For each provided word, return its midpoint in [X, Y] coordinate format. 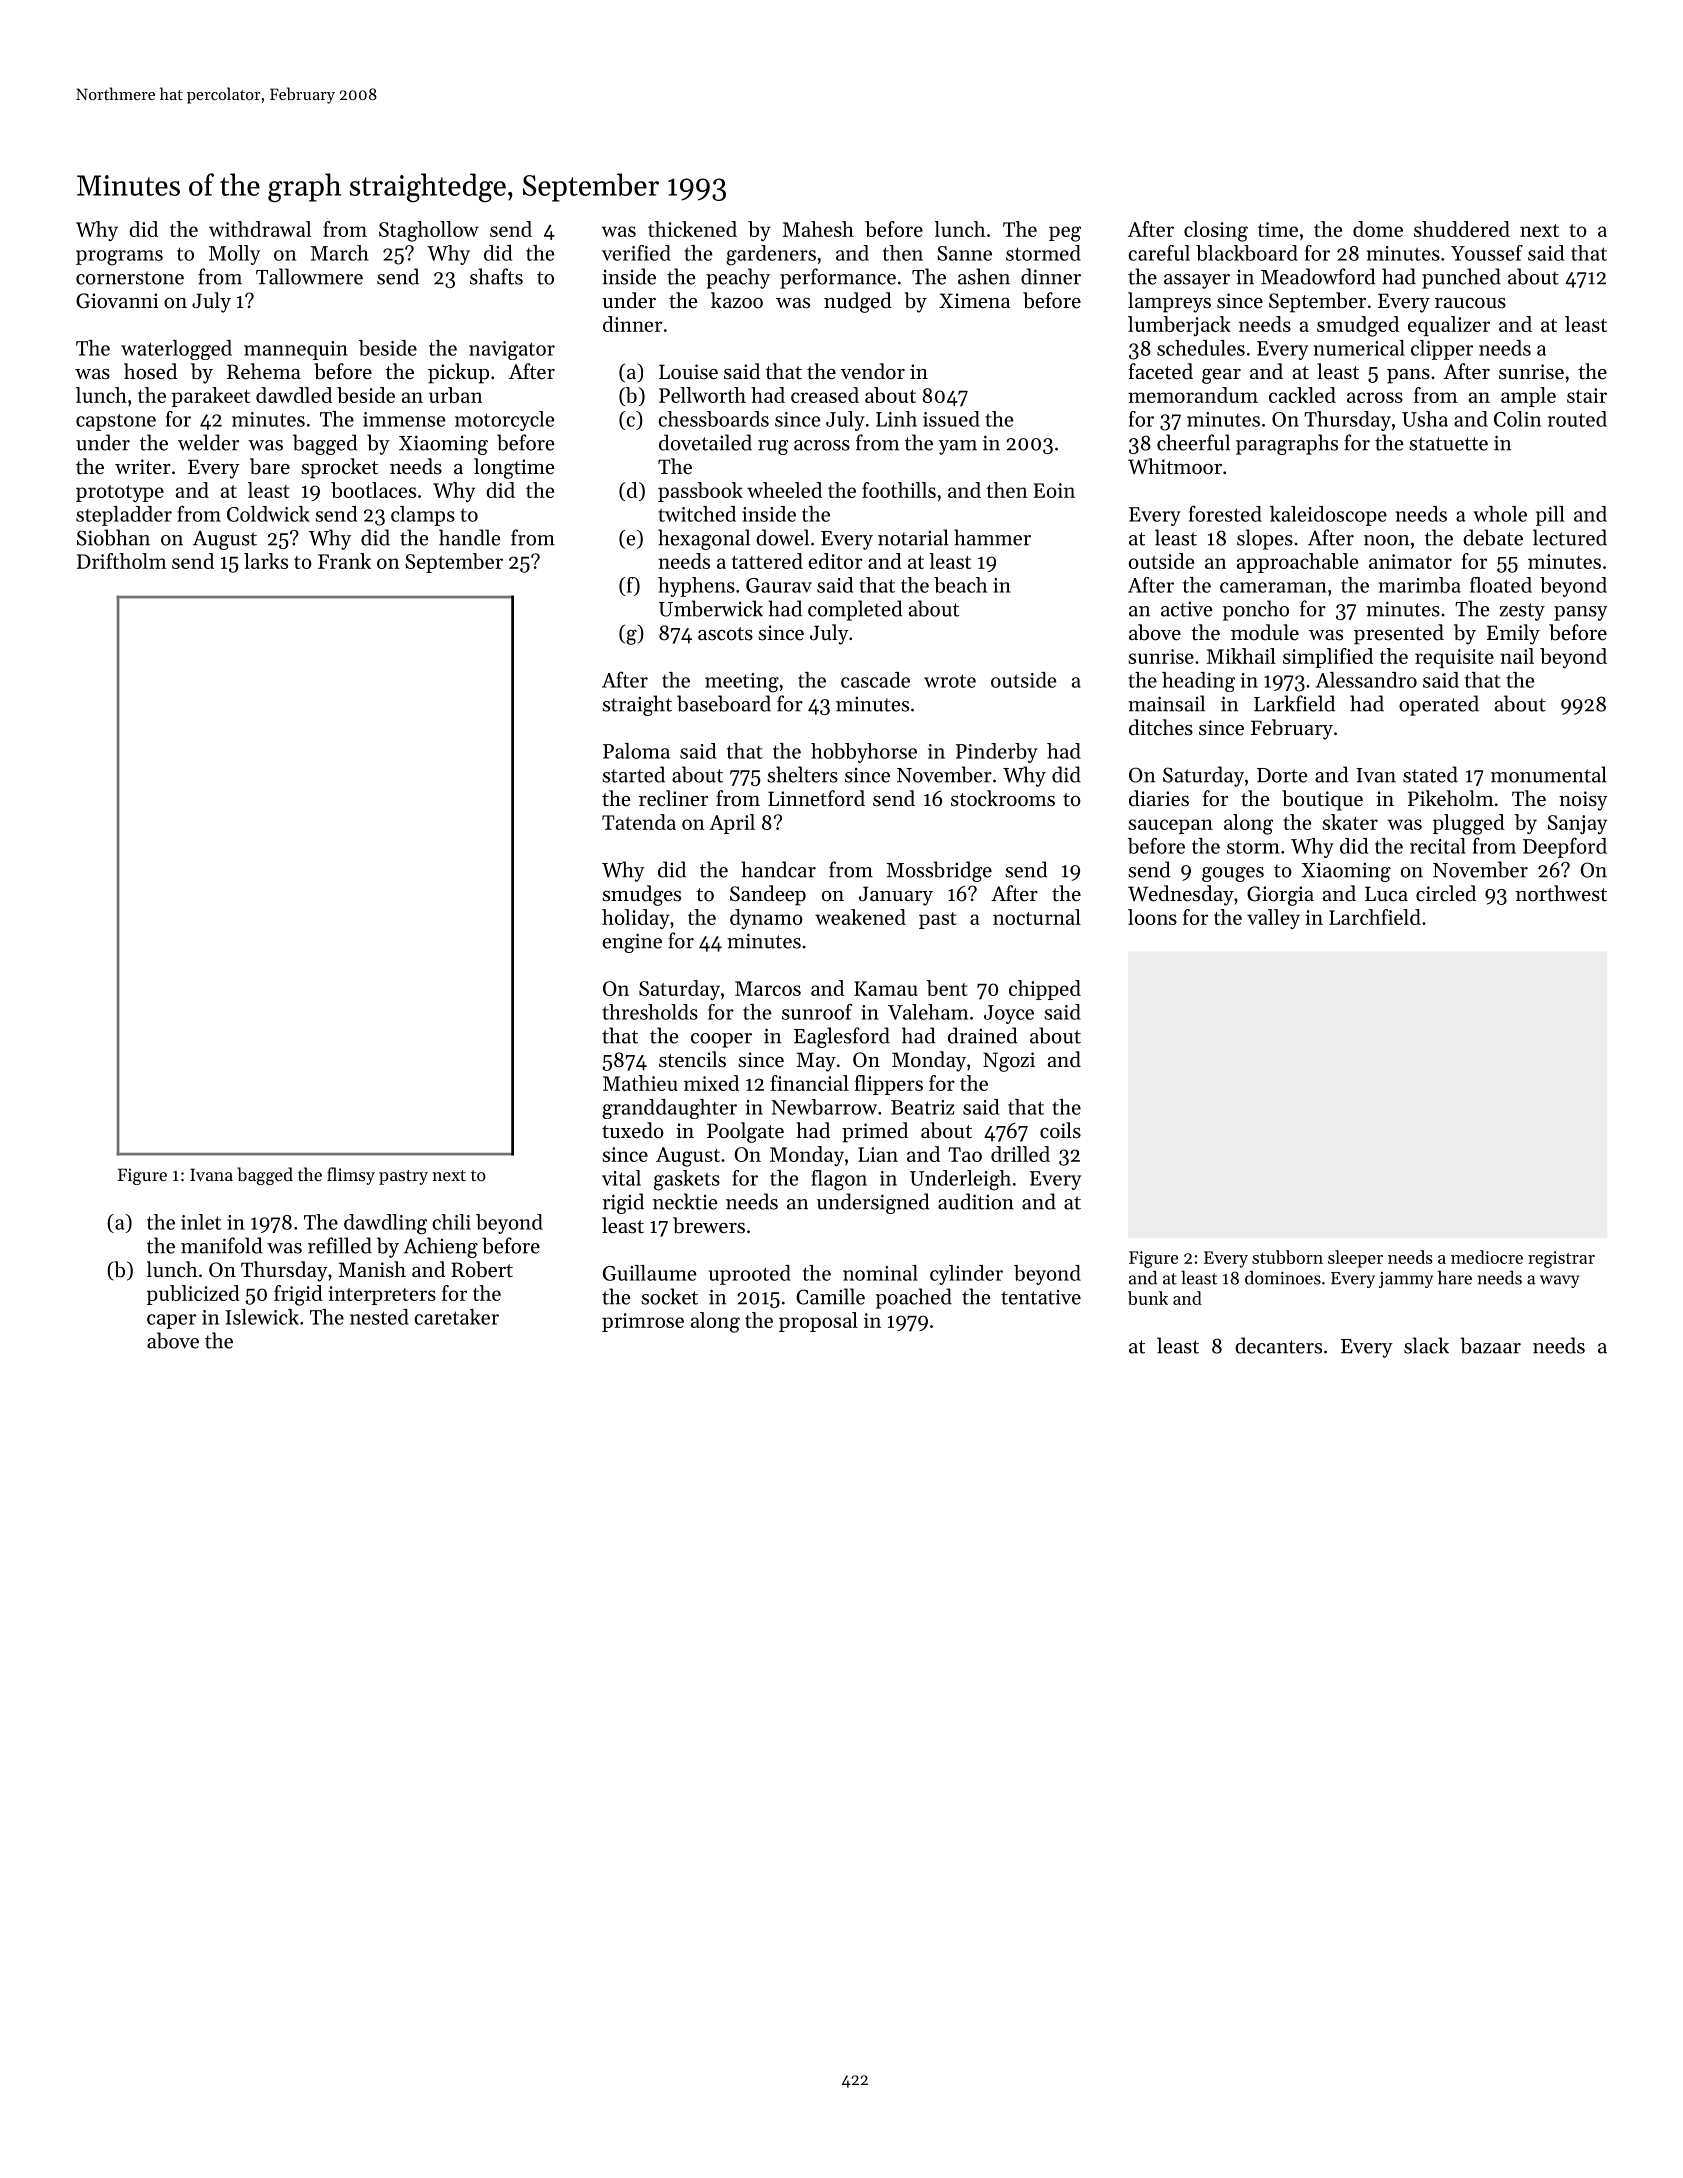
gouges [1233, 874]
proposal [818, 1322]
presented [1399, 634]
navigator [512, 350]
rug [773, 447]
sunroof [817, 1011]
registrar [1561, 1259]
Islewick [262, 1317]
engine [632, 943]
